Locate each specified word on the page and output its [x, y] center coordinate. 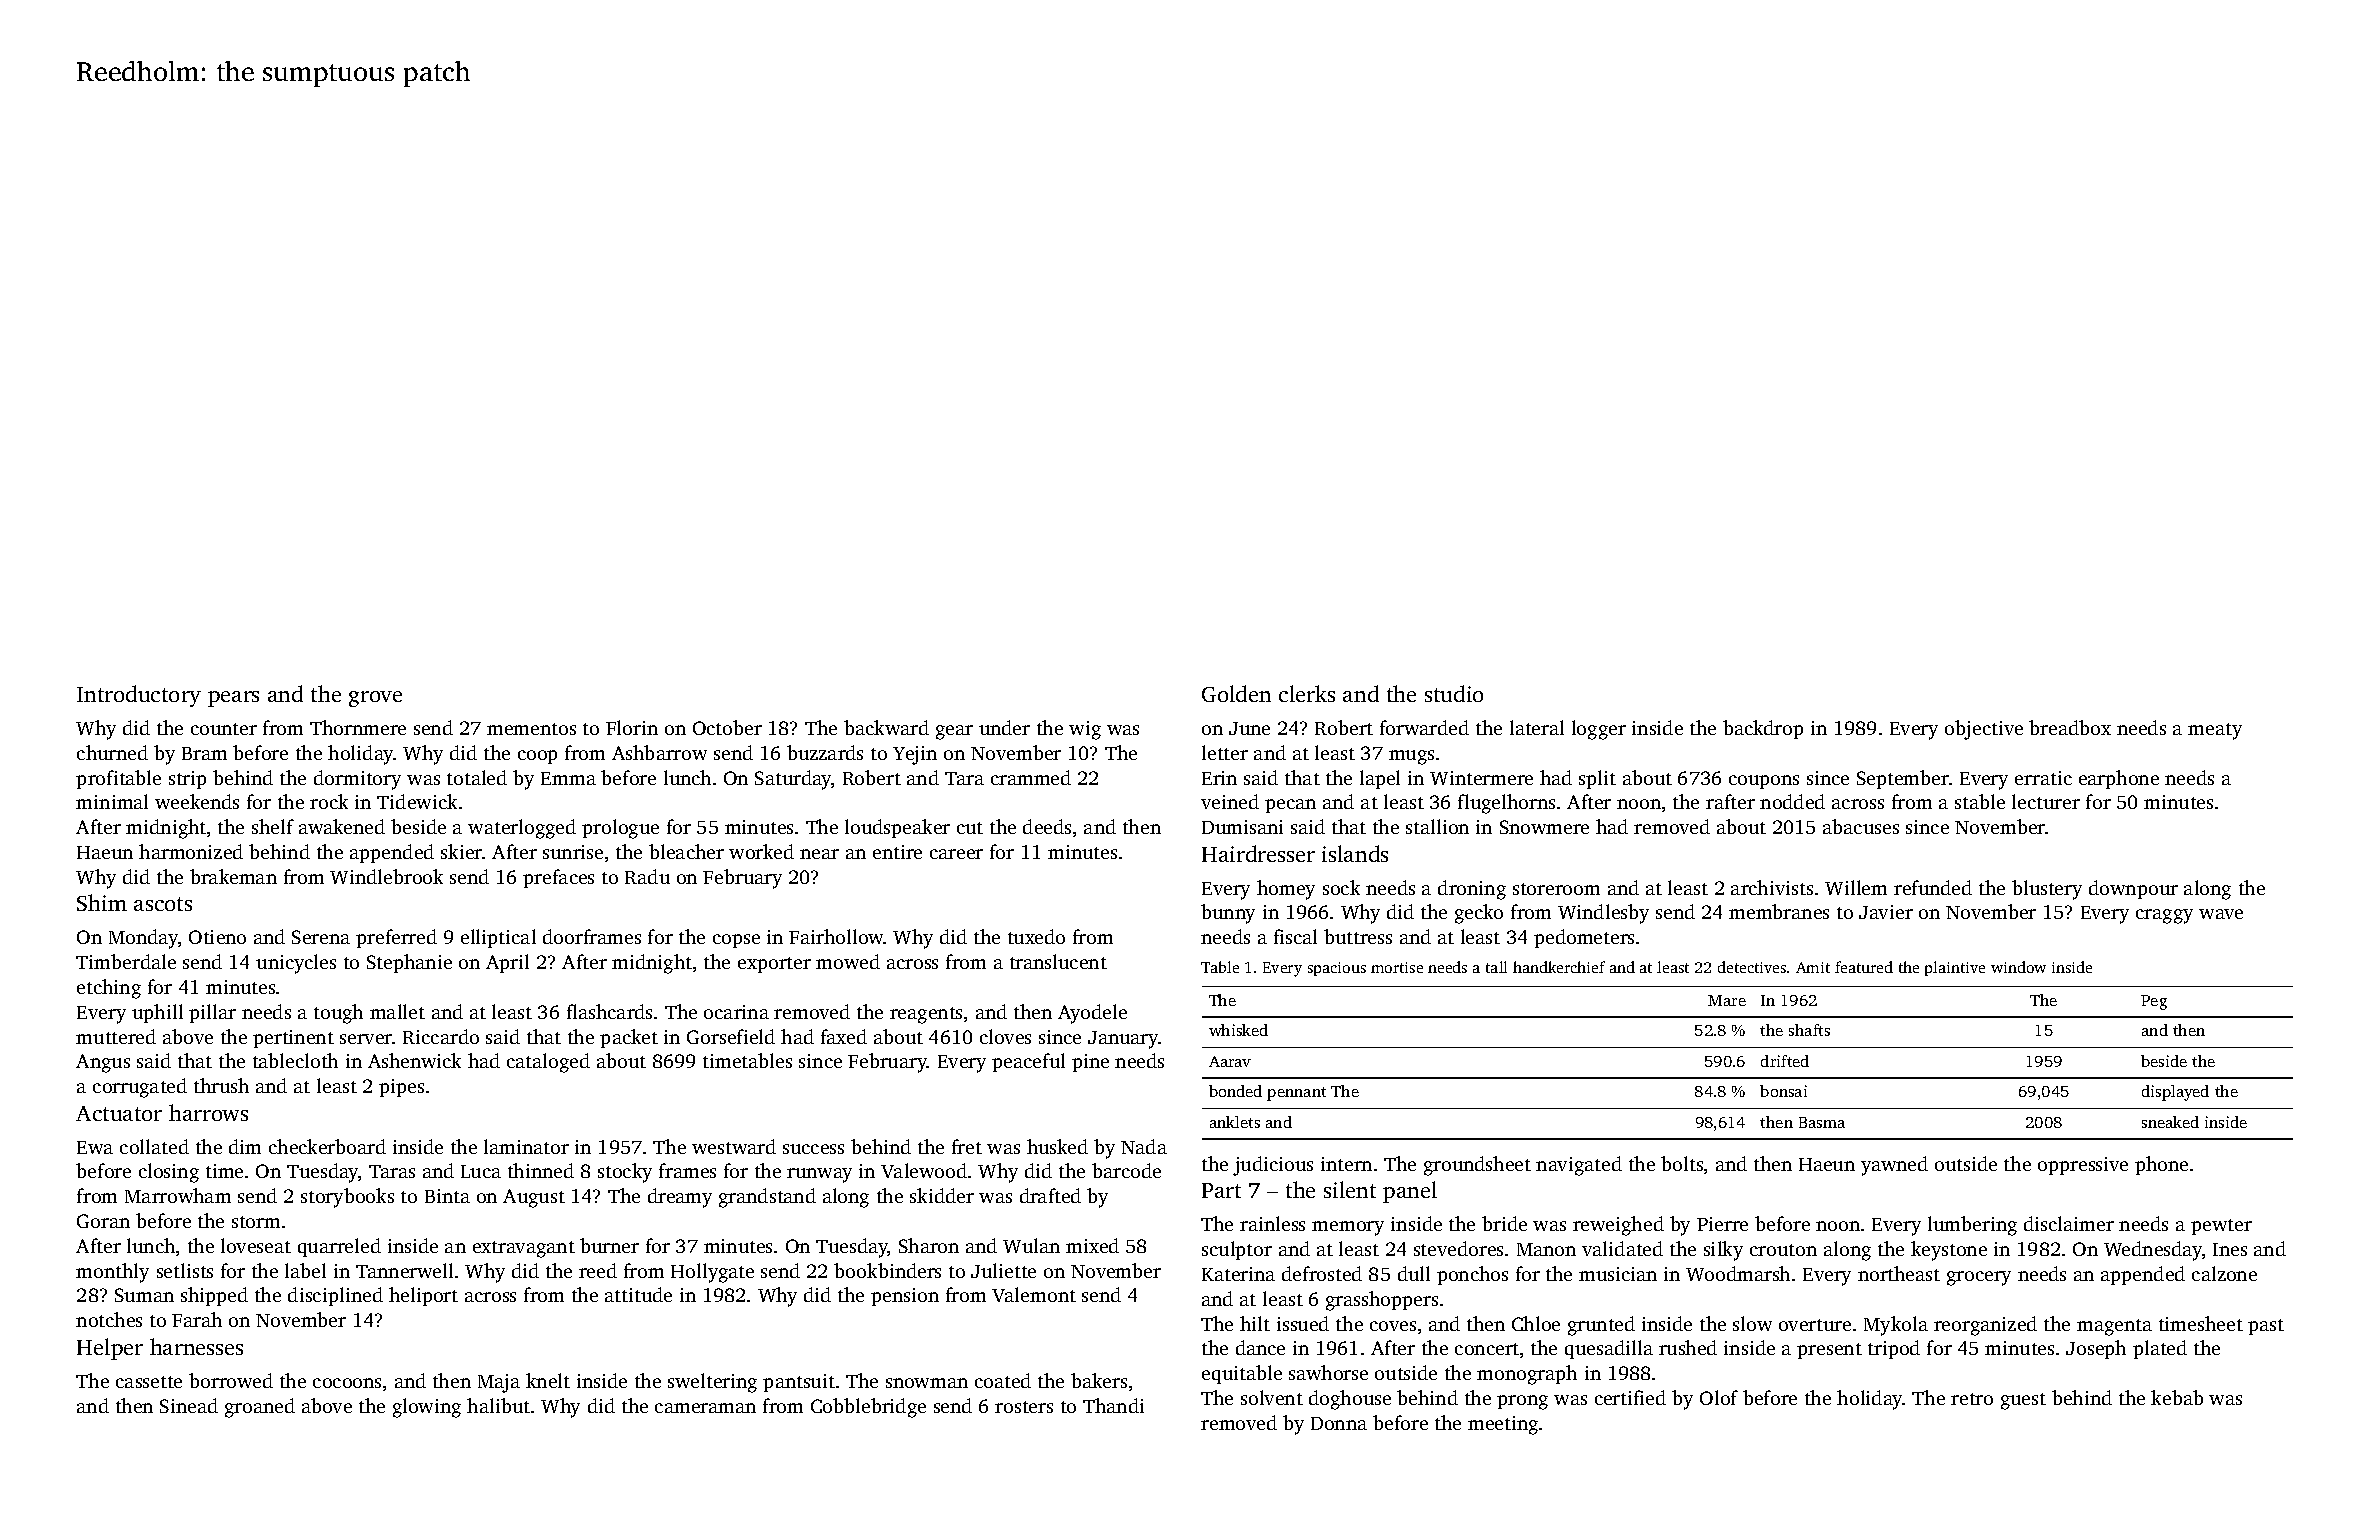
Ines [2230, 1249]
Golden [1236, 693]
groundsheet [1477, 1166]
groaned [260, 1408]
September [1903, 779]
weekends [197, 801]
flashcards [609, 1011]
